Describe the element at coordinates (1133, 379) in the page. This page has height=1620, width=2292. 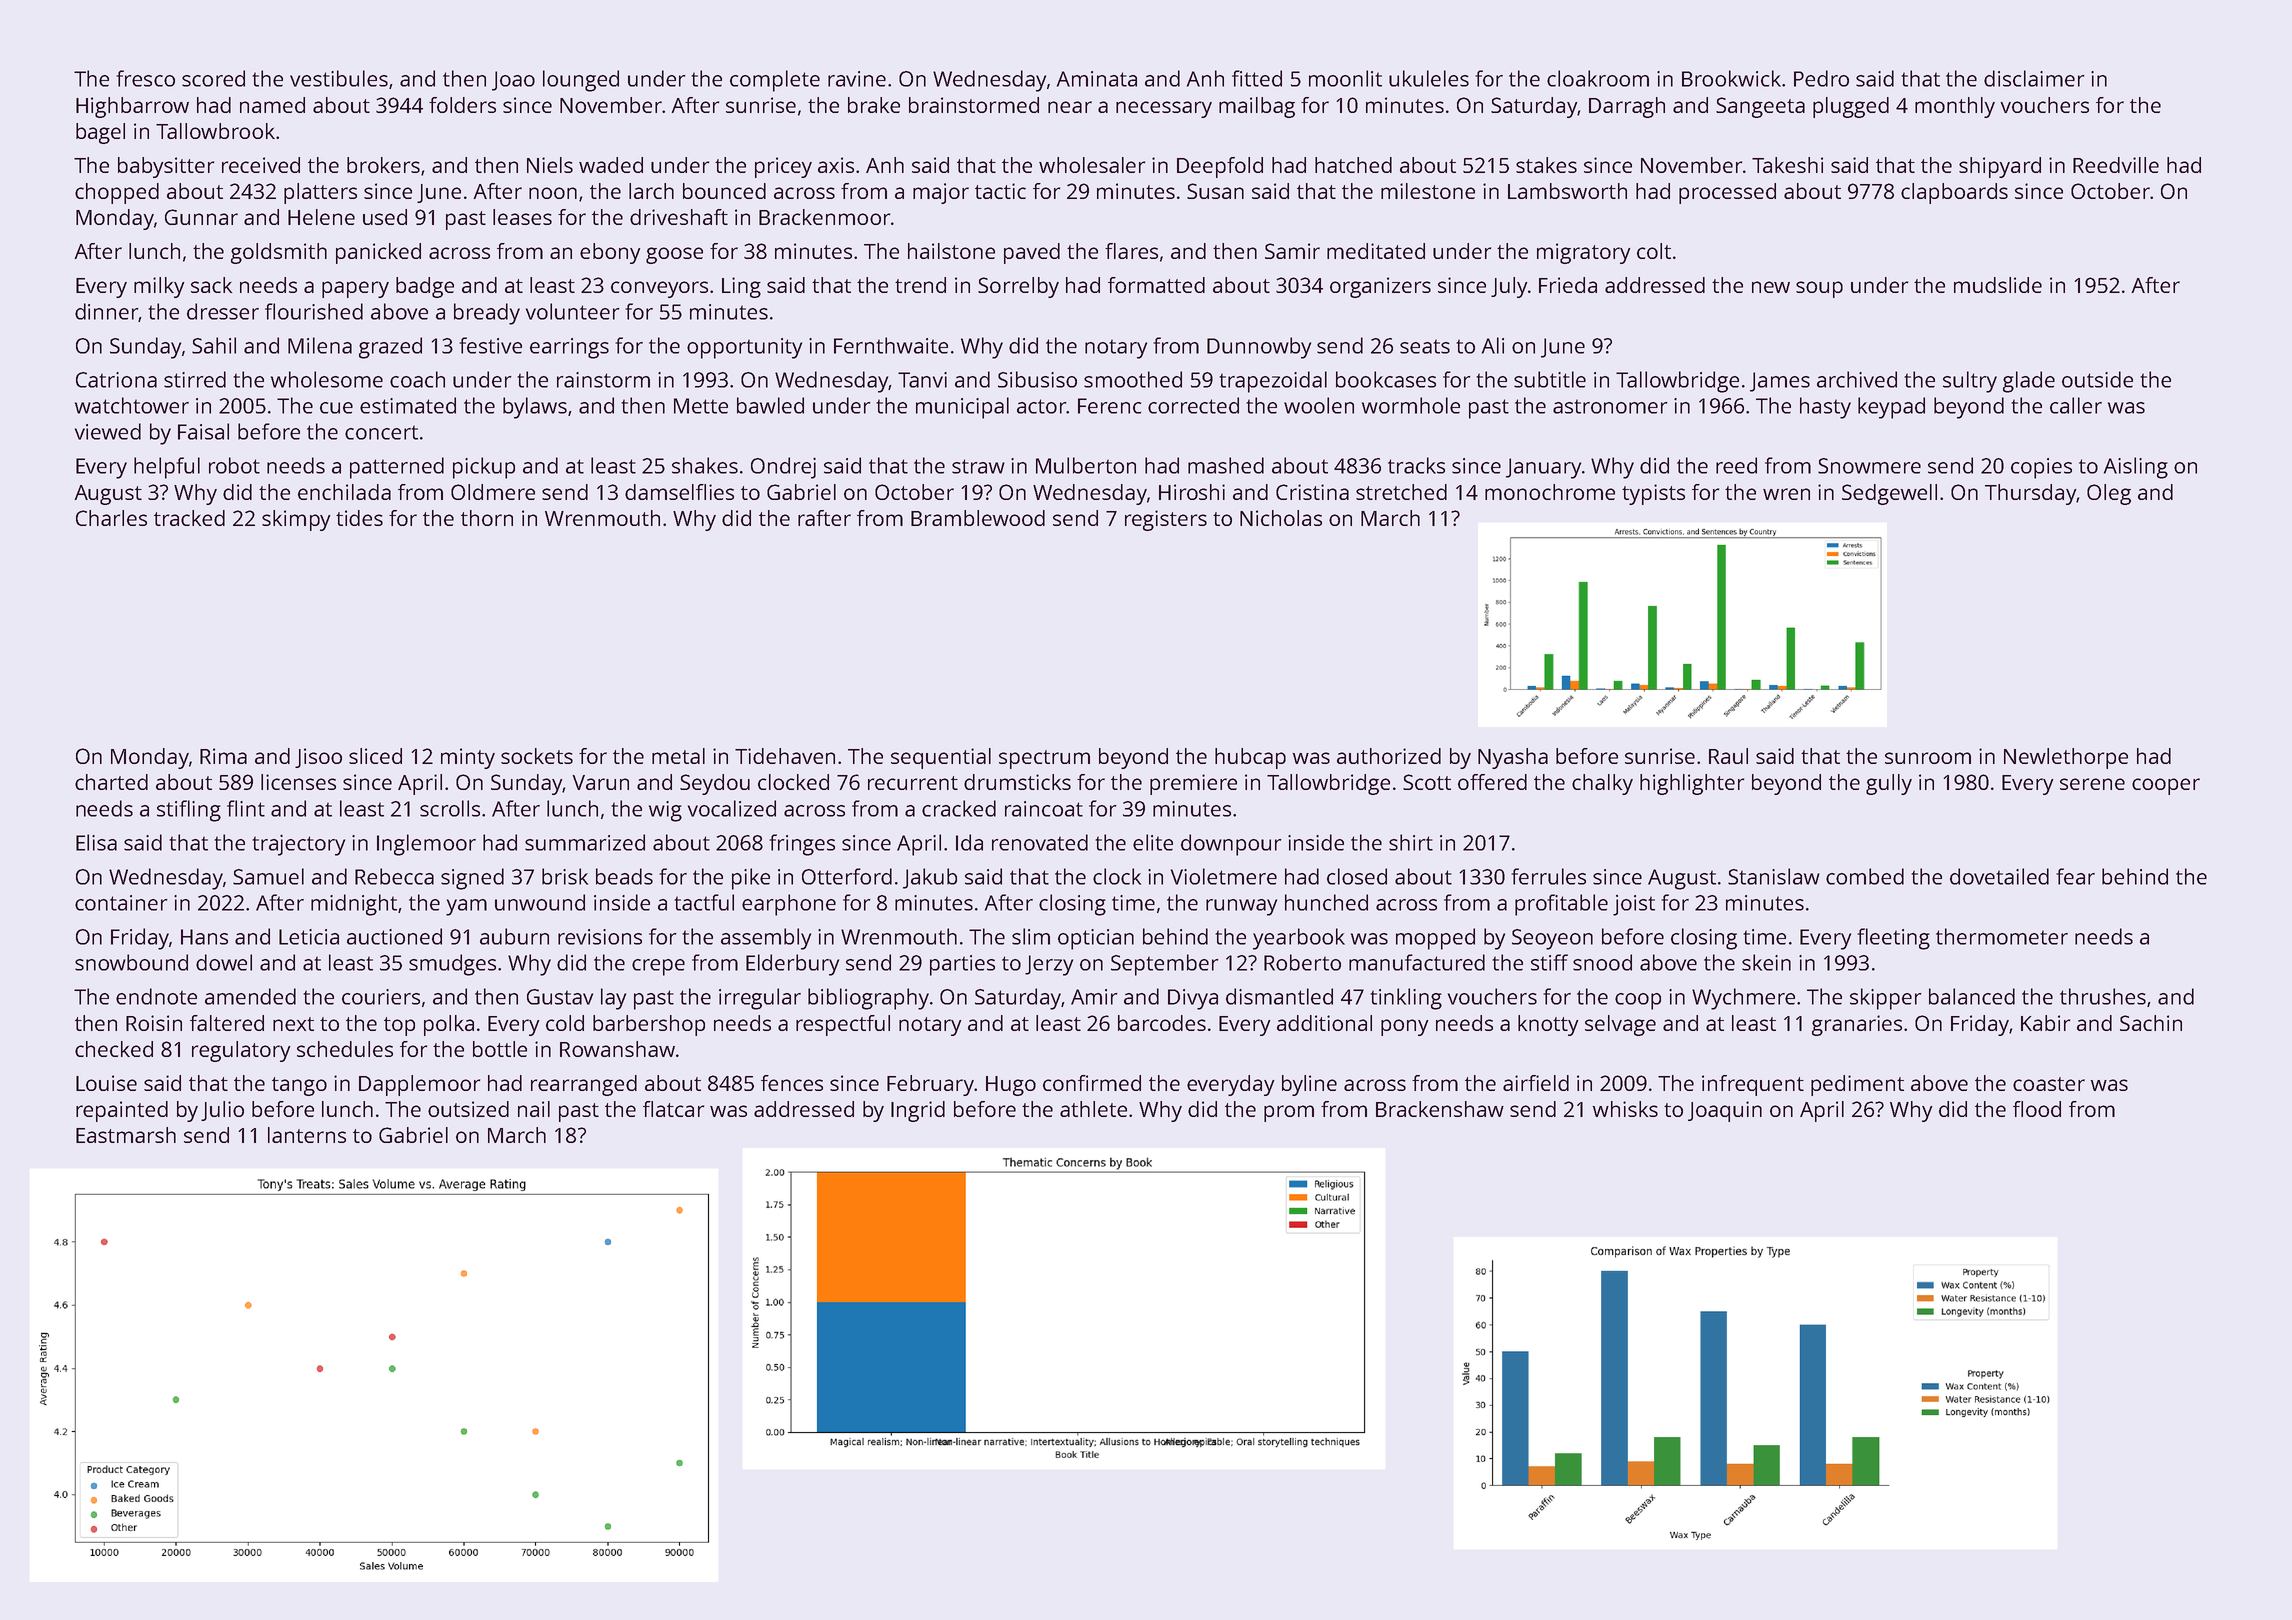
I see `smoothed` at that location.
